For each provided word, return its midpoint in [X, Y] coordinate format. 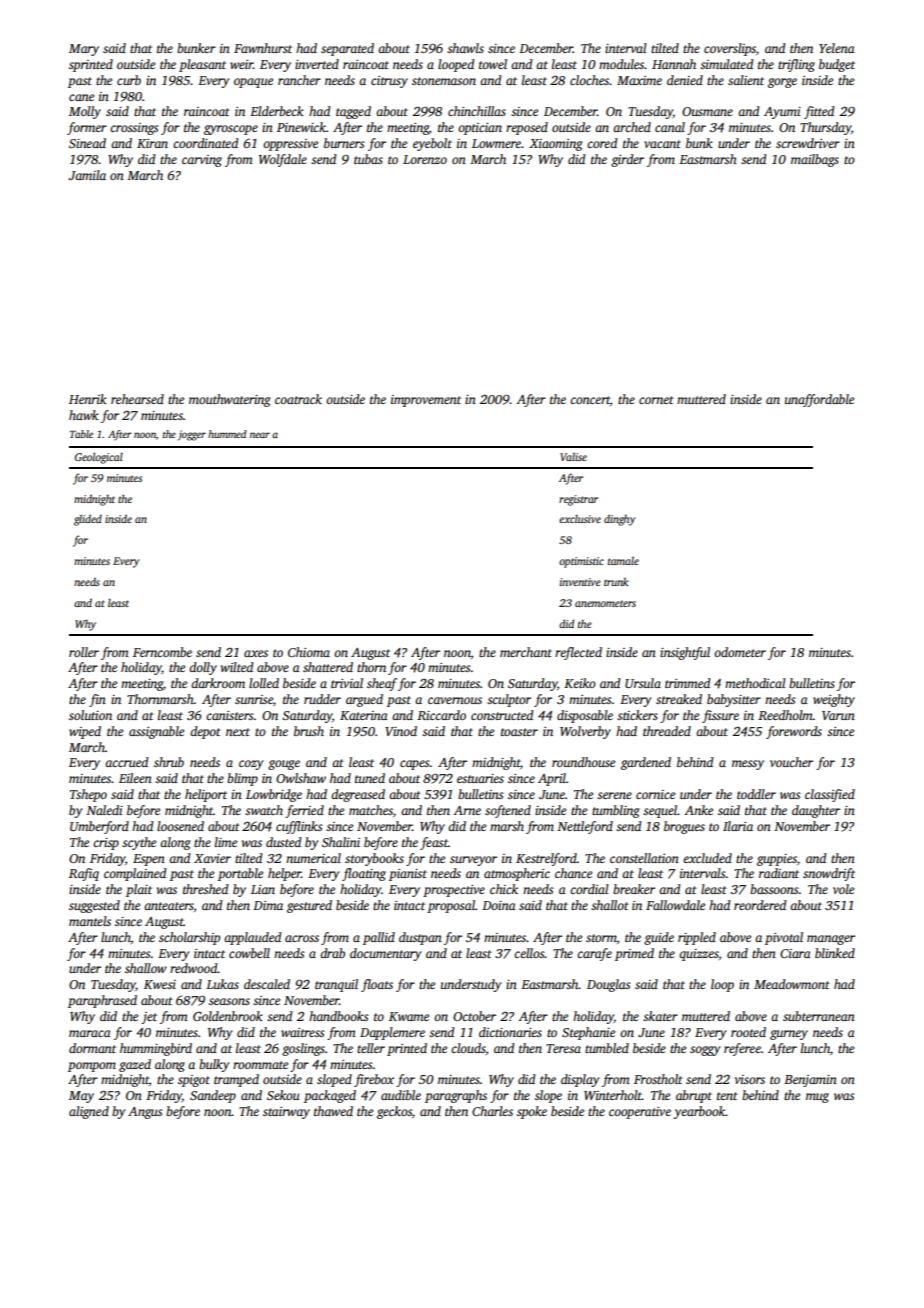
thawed [333, 1111]
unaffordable [819, 400]
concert [590, 400]
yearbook [699, 1112]
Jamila [87, 175]
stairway [286, 1113]
